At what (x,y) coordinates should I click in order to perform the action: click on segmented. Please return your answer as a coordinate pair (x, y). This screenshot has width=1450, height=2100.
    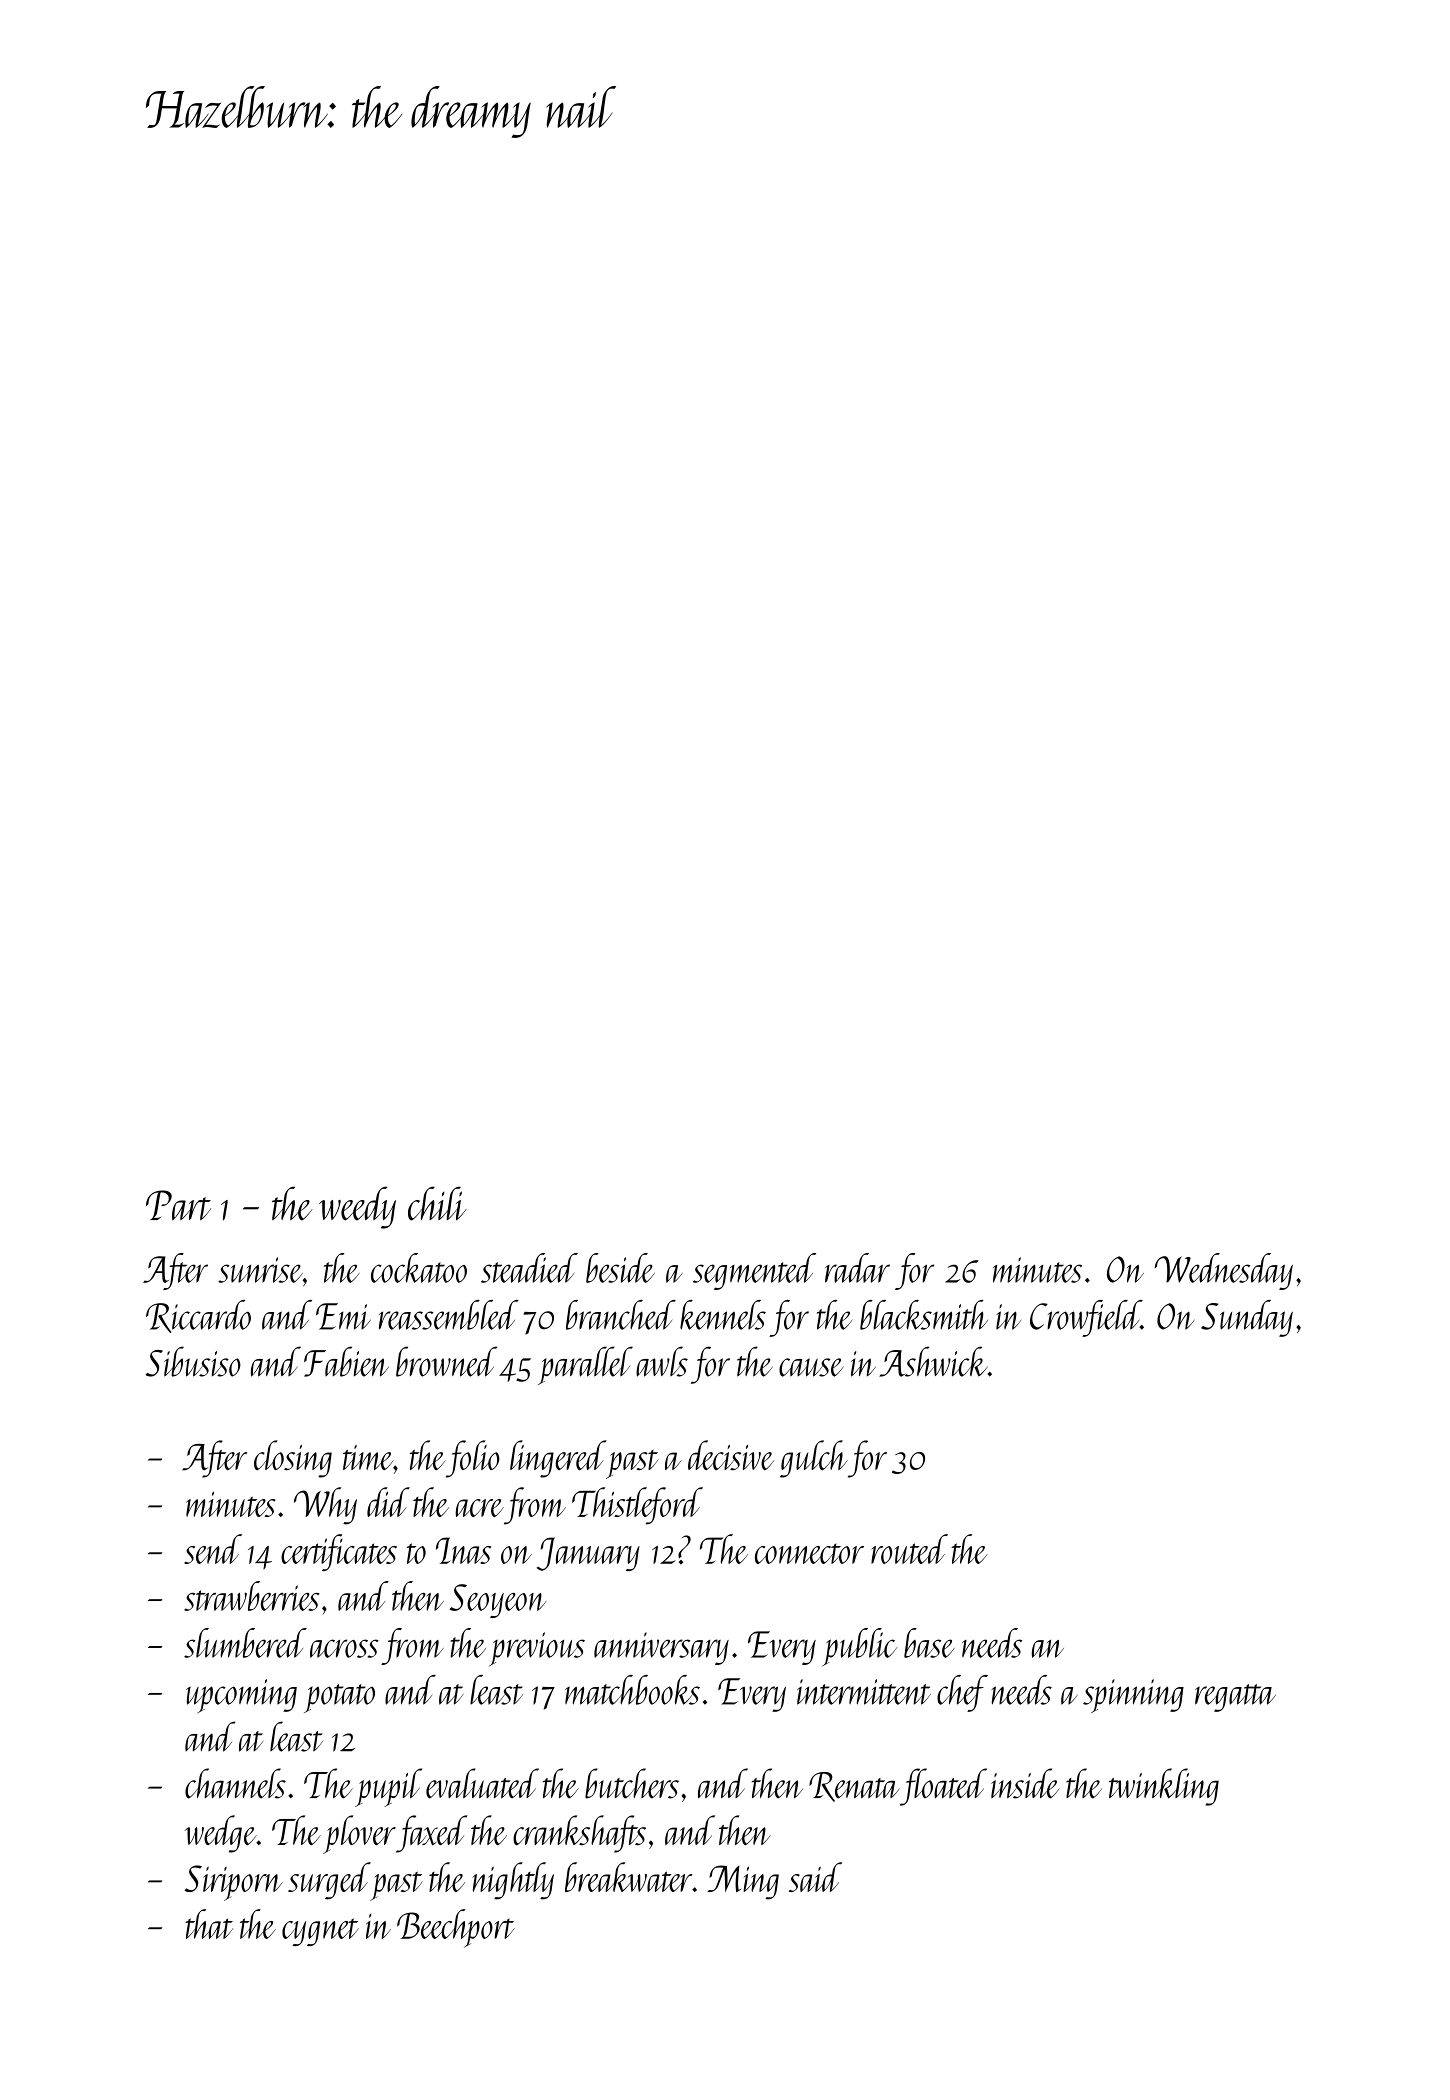
    Looking at the image, I should click on (754, 1271).
